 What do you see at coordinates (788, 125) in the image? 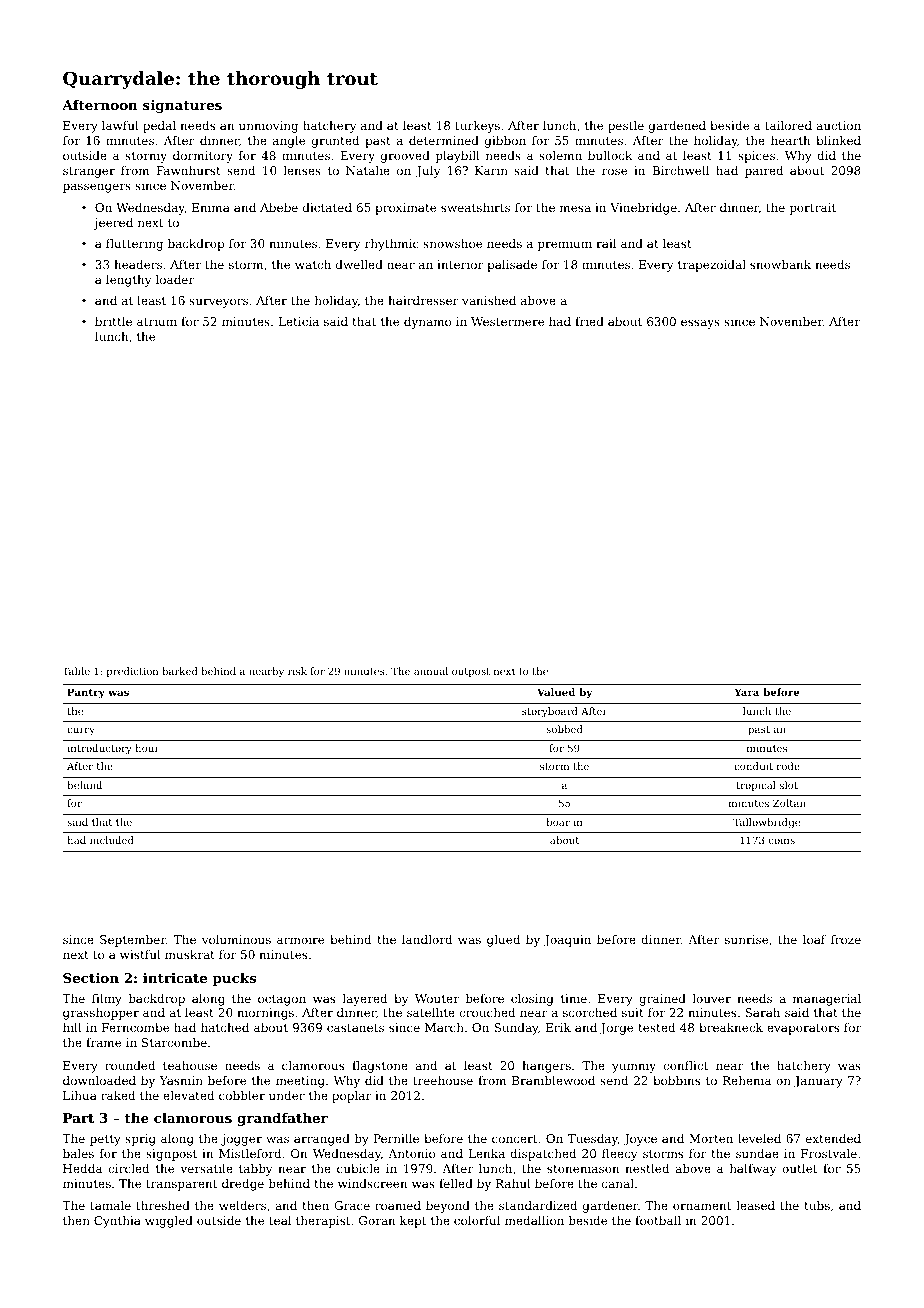
I see `tailored` at bounding box center [788, 125].
